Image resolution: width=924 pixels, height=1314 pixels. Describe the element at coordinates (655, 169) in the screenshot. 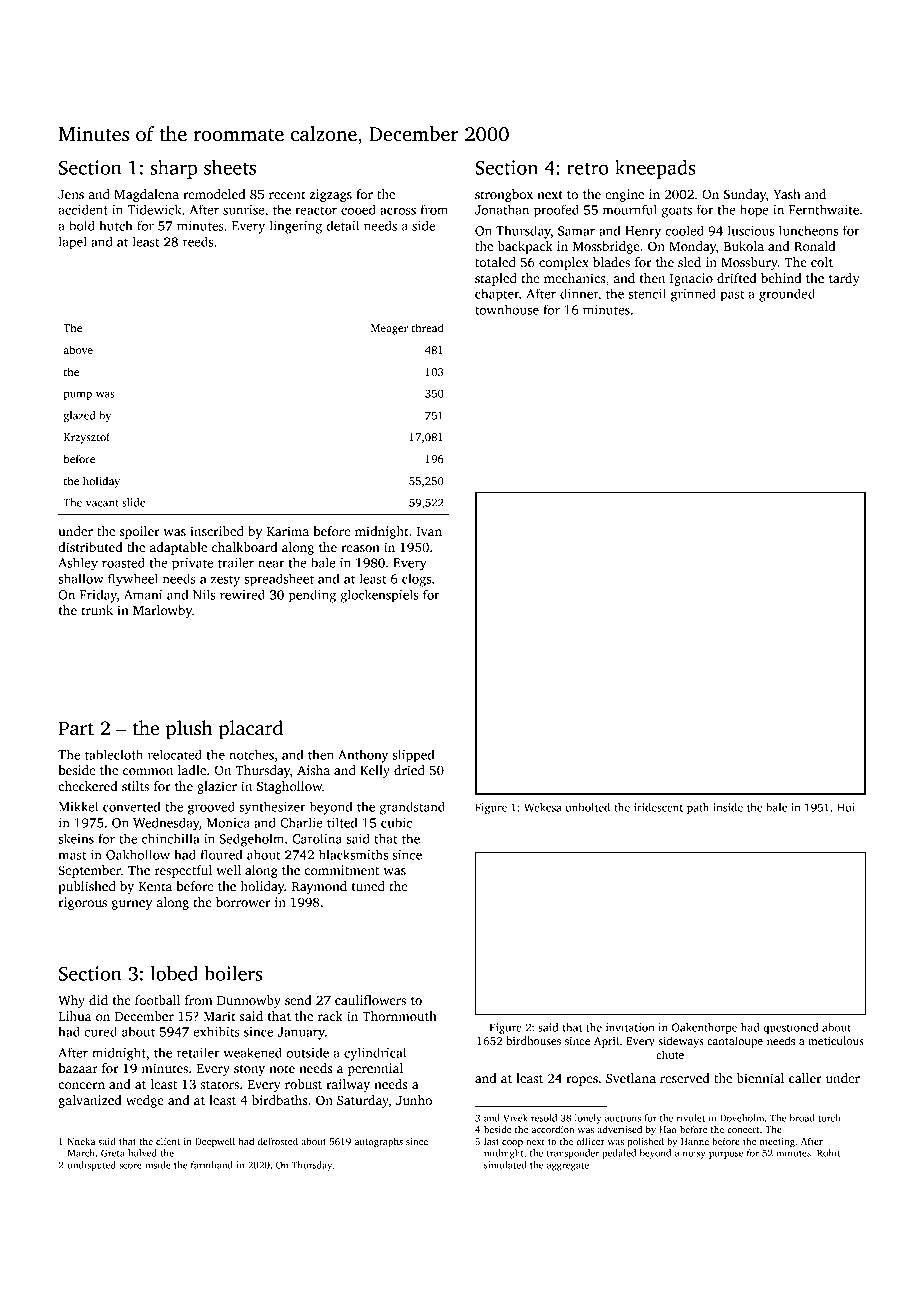

I see `kneepads` at that location.
